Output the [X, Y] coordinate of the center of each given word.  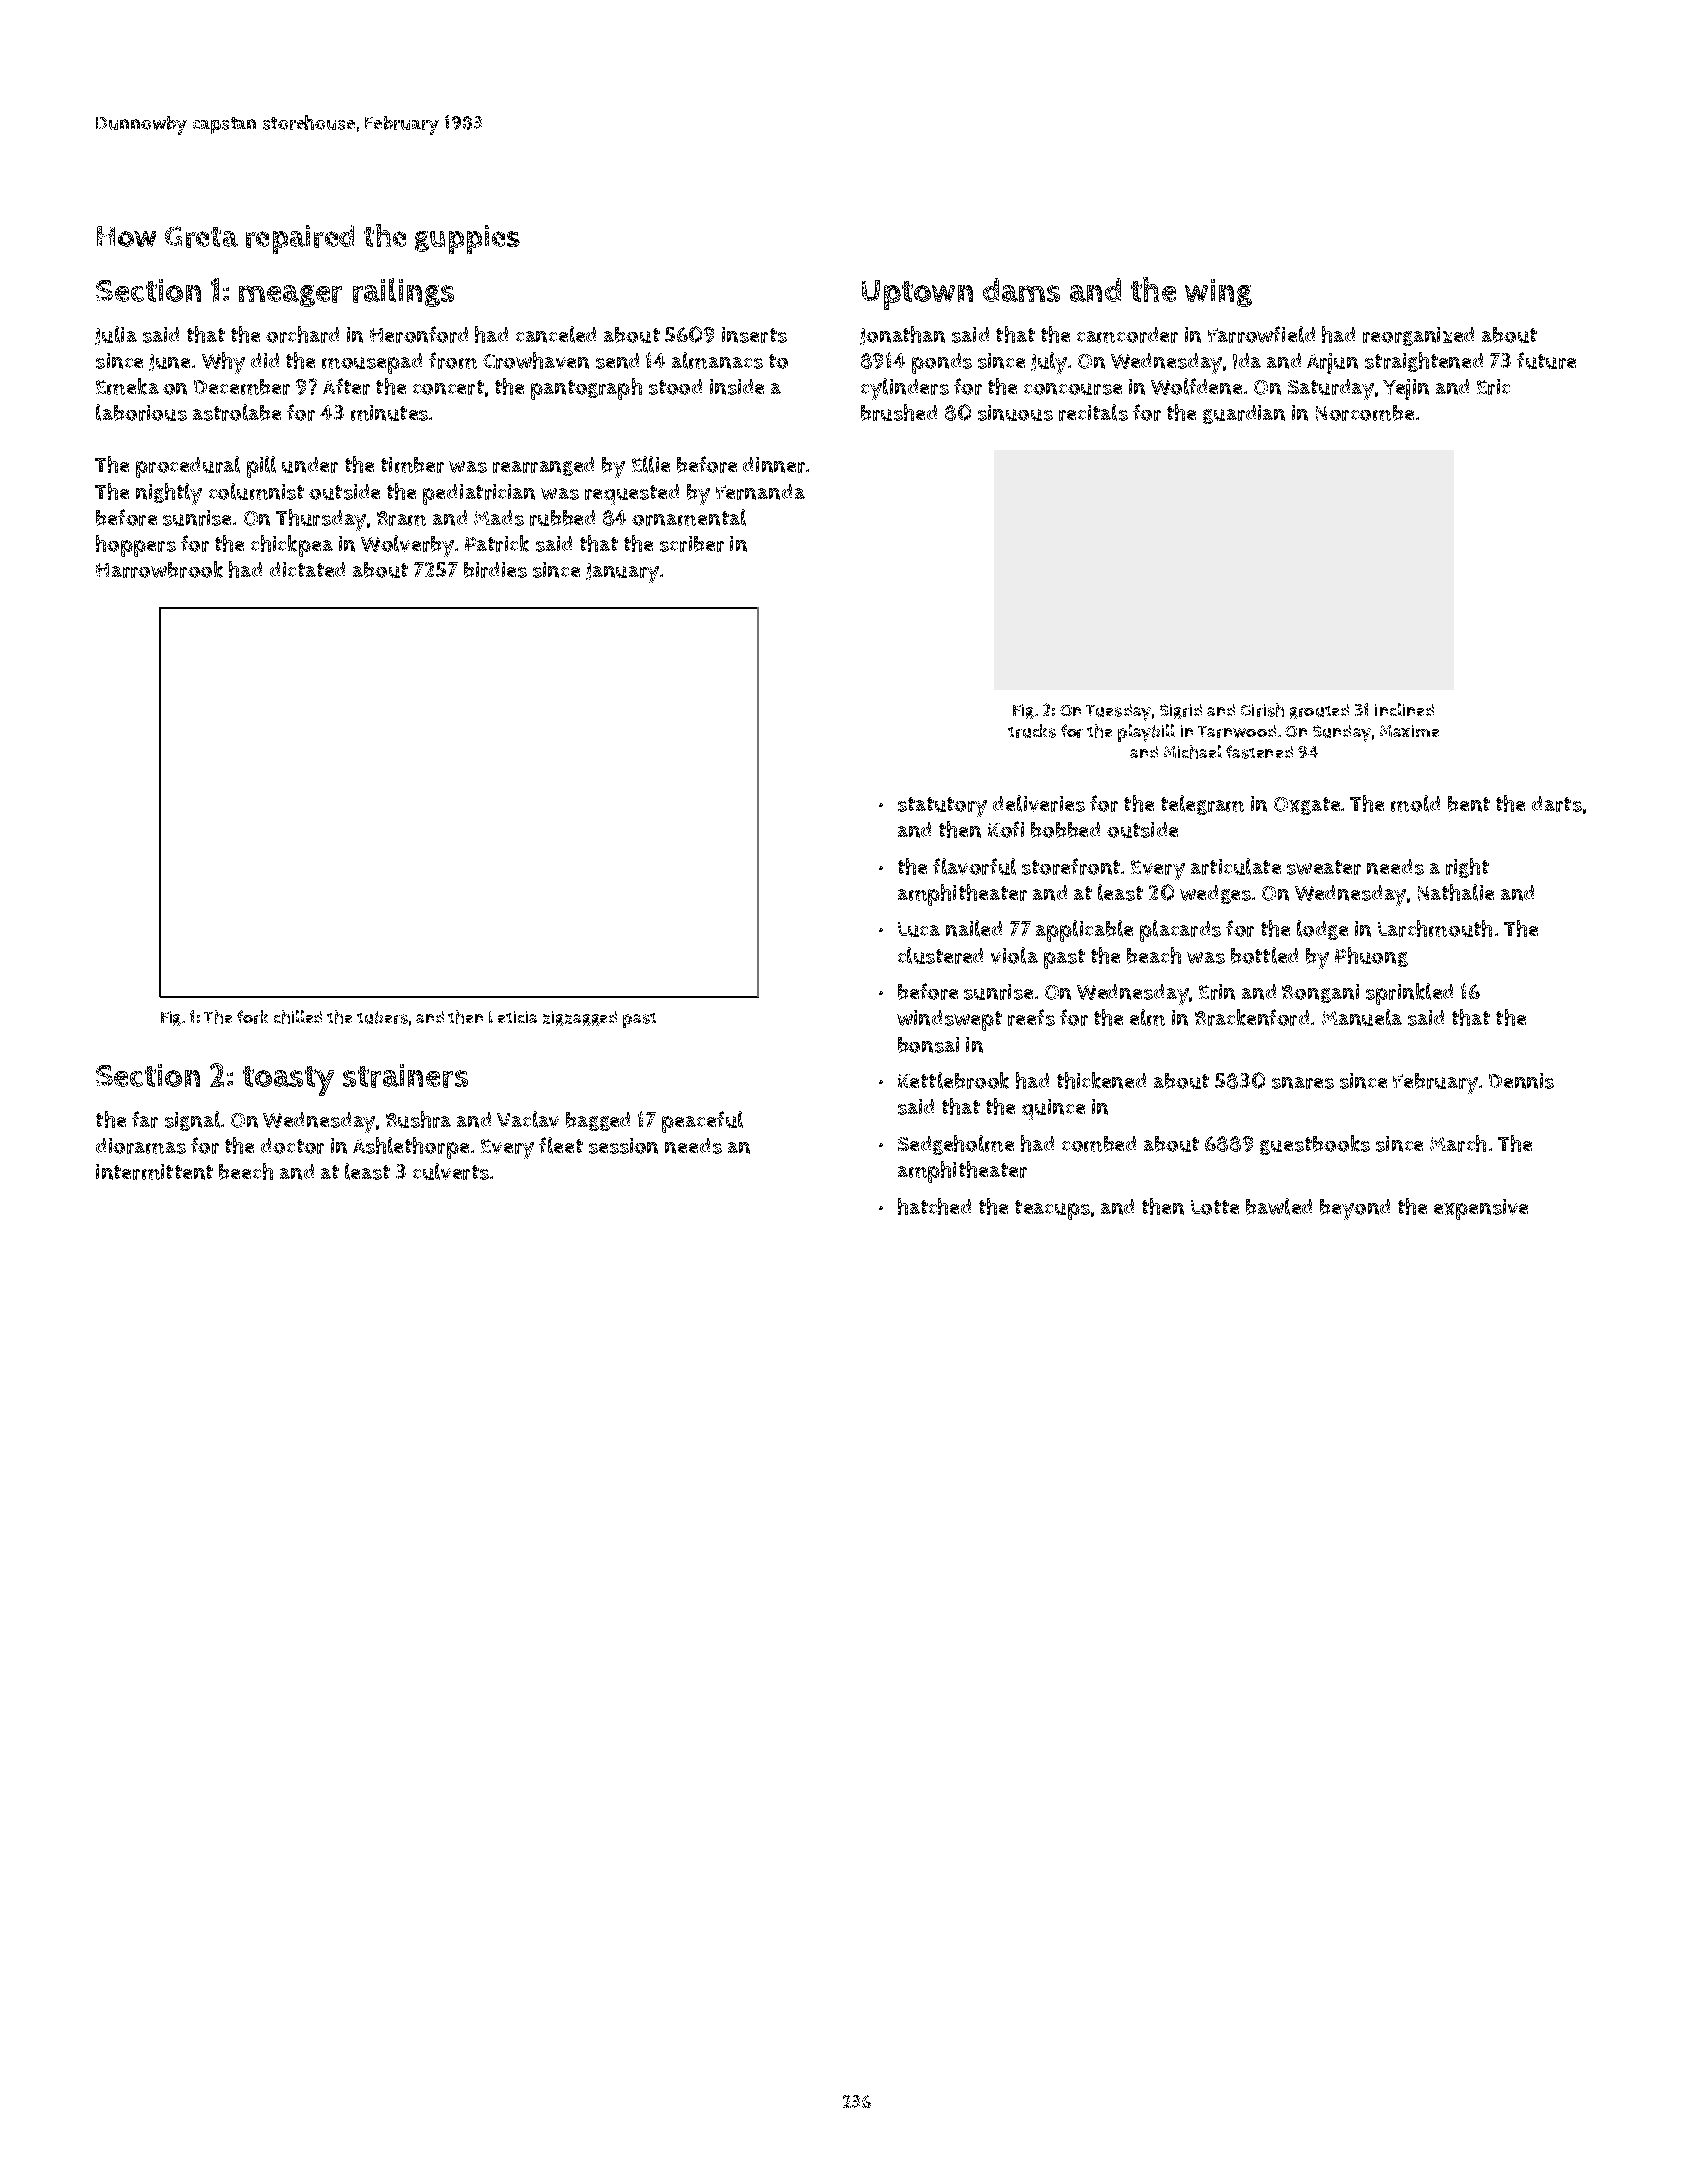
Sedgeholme [956, 1145]
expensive [1481, 1209]
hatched [934, 1206]
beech [246, 1171]
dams [1021, 290]
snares [1303, 1083]
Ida [1247, 361]
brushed [899, 412]
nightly [169, 494]
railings [403, 292]
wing [1218, 293]
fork [252, 1017]
